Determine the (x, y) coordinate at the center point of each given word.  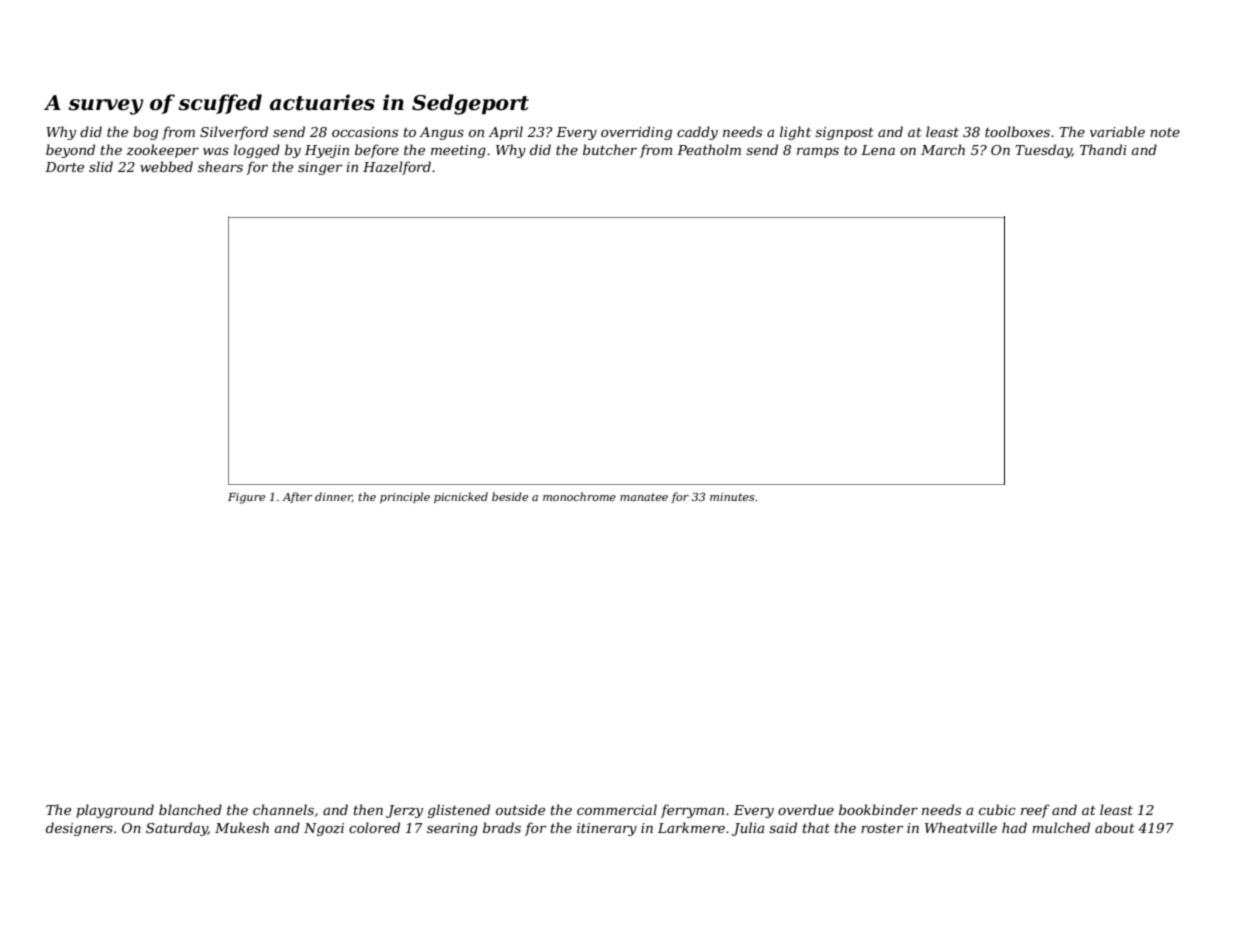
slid (101, 166)
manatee (644, 497)
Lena (878, 150)
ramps (818, 152)
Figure (246, 498)
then (368, 809)
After (297, 497)
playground (115, 811)
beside (510, 496)
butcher (610, 149)
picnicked (461, 497)
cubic (997, 809)
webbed (166, 166)
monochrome (579, 496)
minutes (732, 497)
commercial (617, 809)
